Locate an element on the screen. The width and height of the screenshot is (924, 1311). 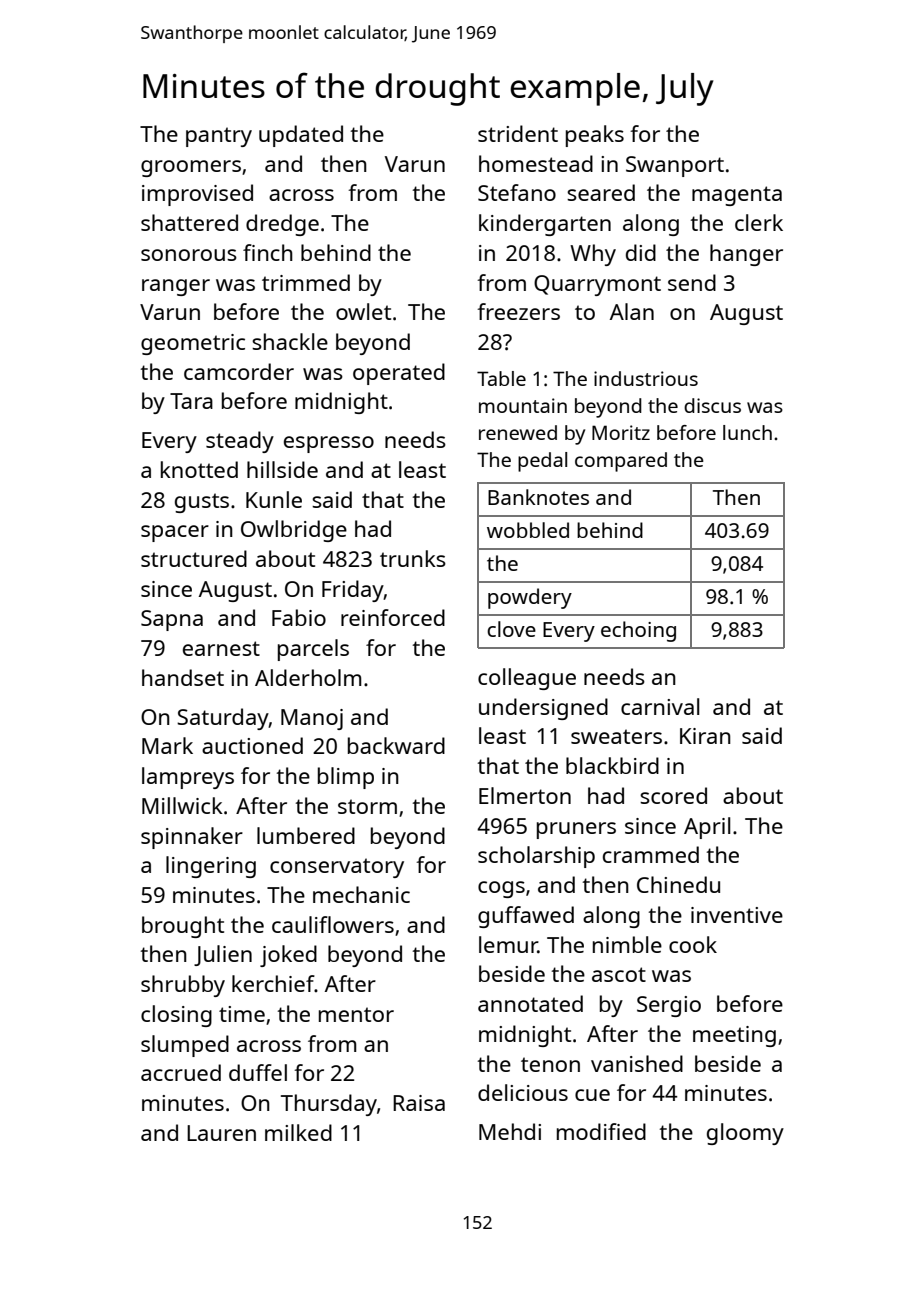
inventive is located at coordinates (737, 915).
